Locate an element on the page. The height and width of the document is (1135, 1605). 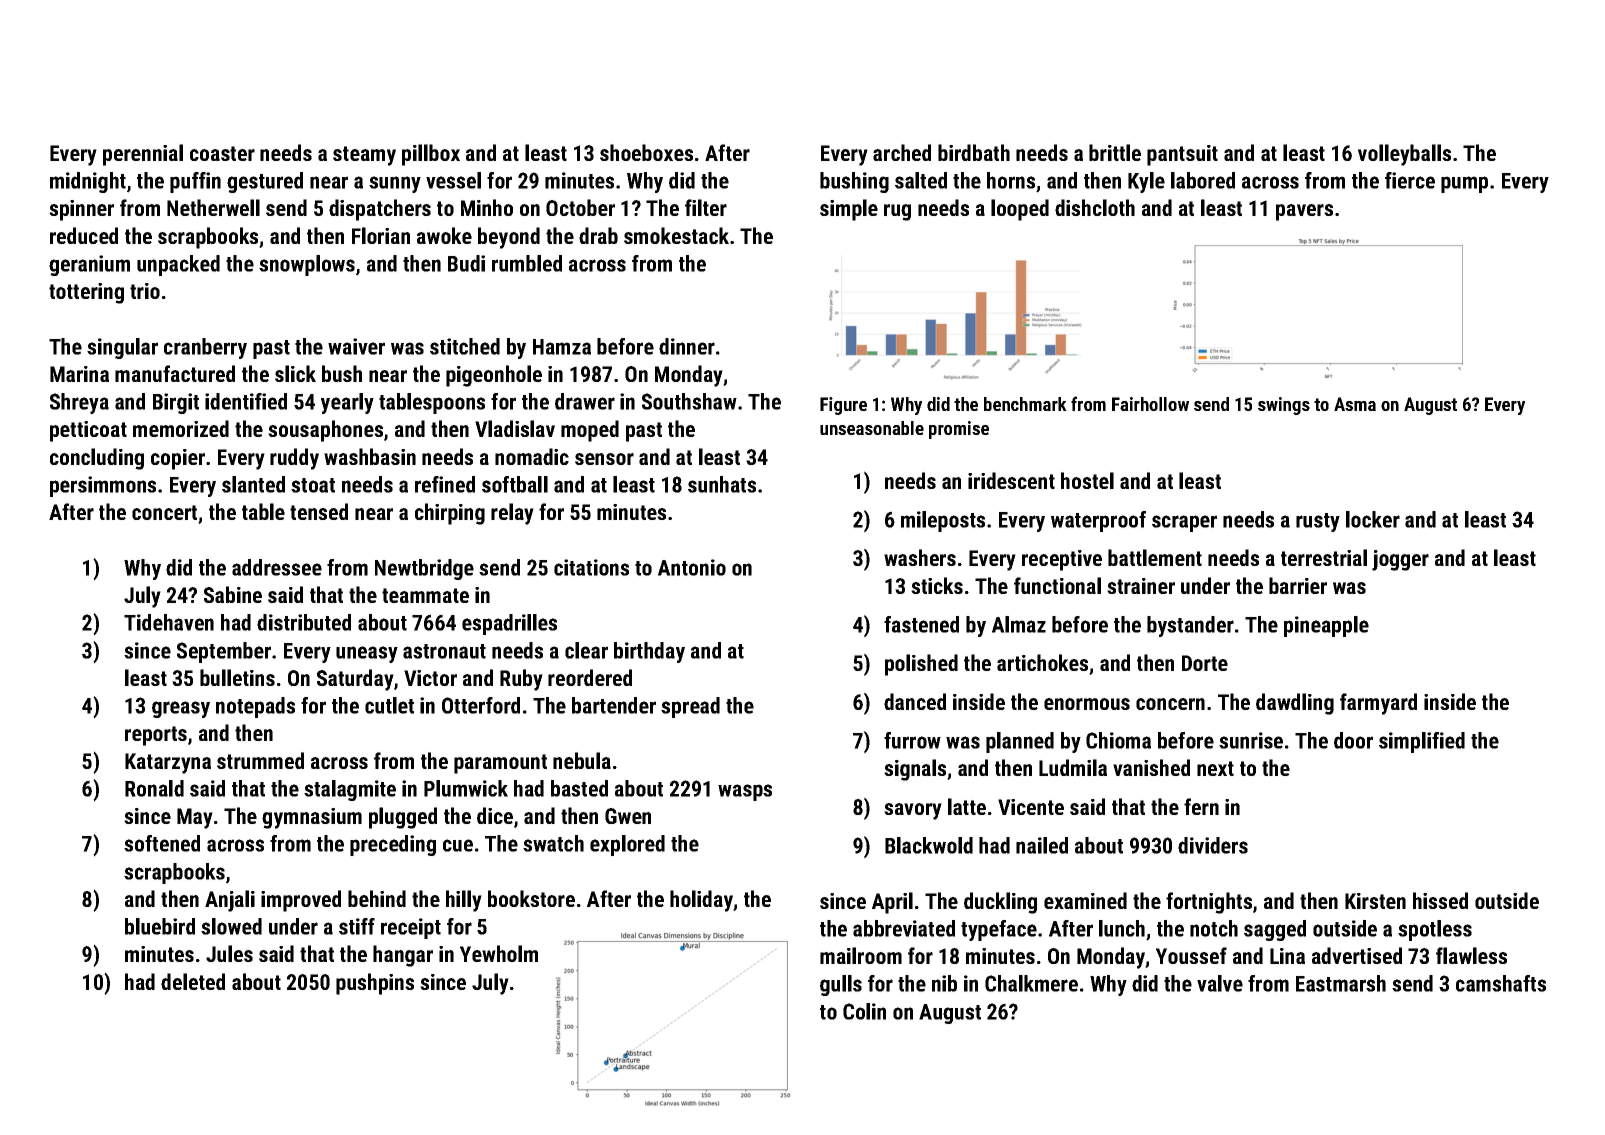
arched is located at coordinates (902, 152).
